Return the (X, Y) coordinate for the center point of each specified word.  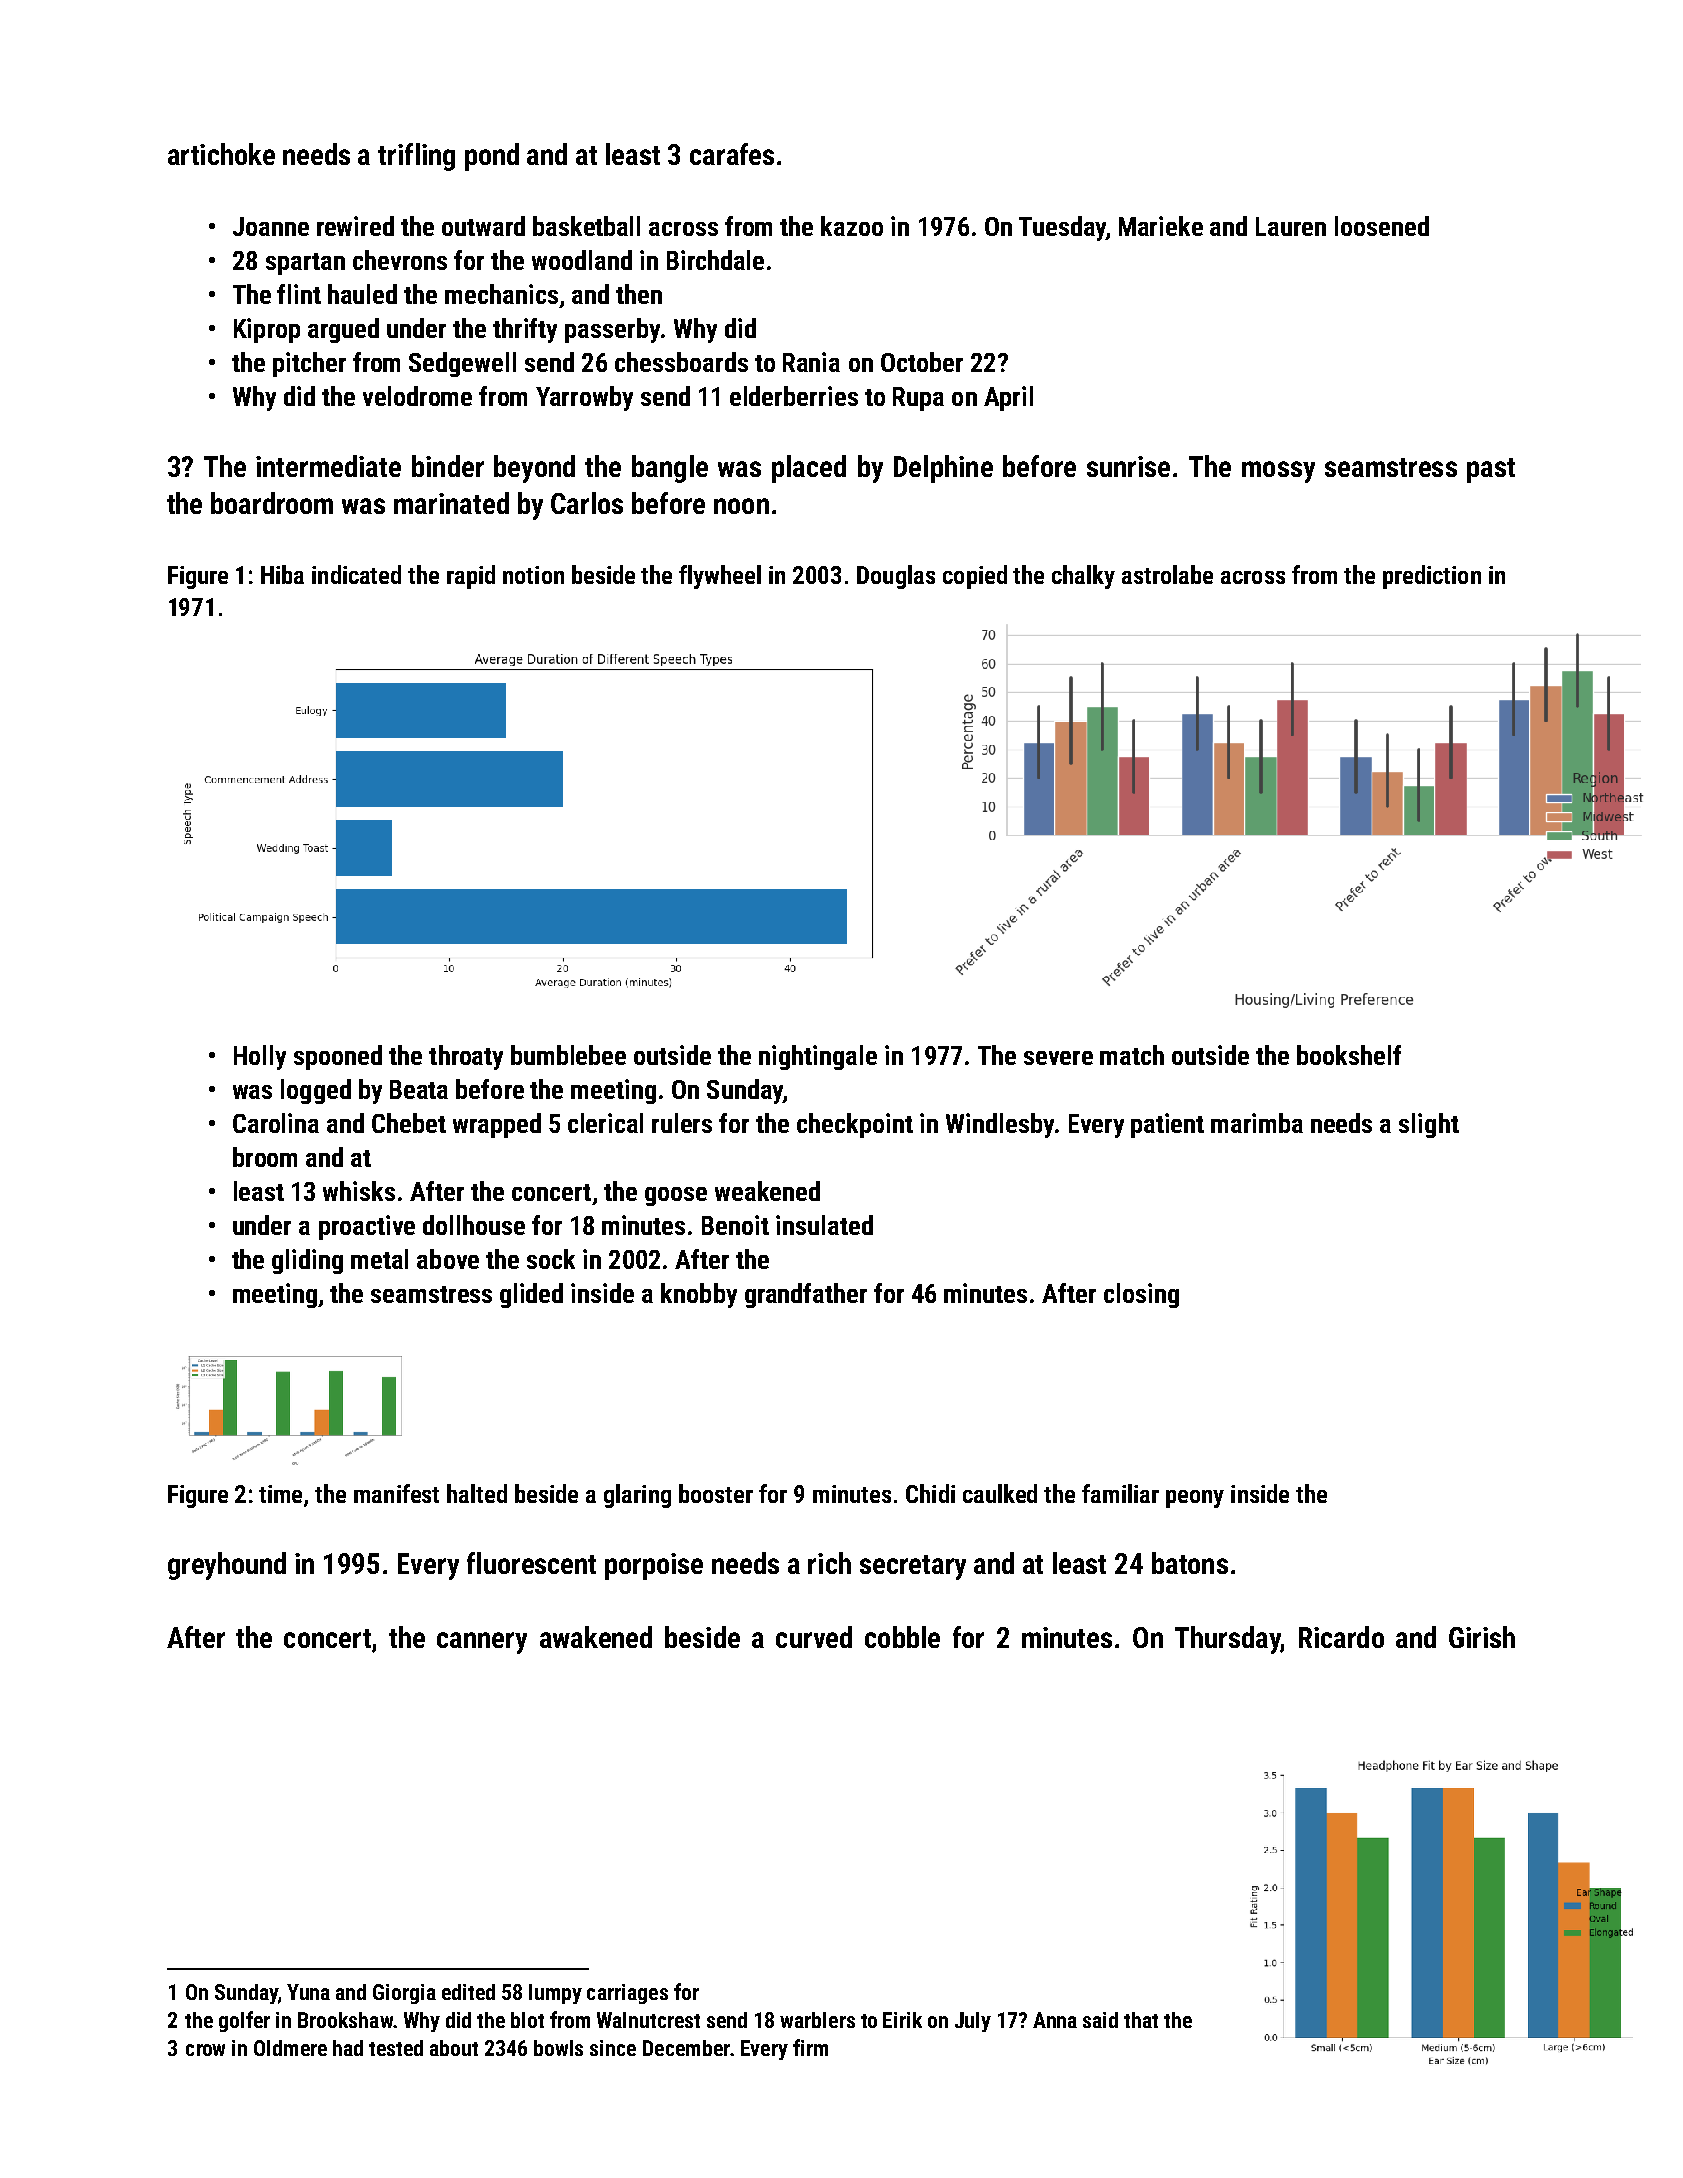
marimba (1257, 1123)
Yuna (308, 1992)
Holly (260, 1057)
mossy (1278, 472)
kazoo (852, 226)
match (1132, 1055)
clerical (605, 1123)
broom (265, 1157)
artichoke (221, 154)
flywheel (720, 577)
